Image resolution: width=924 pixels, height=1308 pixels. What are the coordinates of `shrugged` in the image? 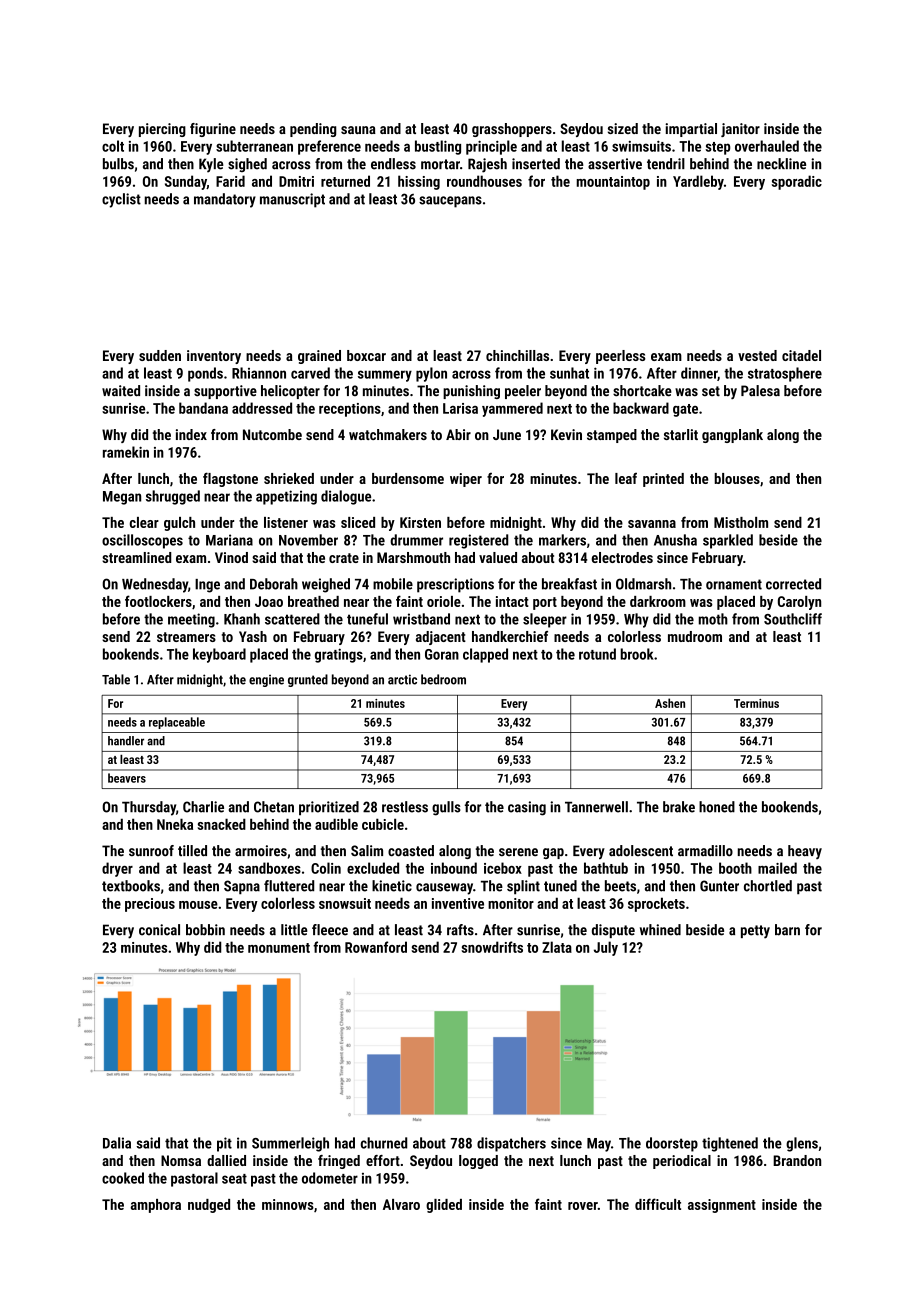 It's located at (173, 497).
